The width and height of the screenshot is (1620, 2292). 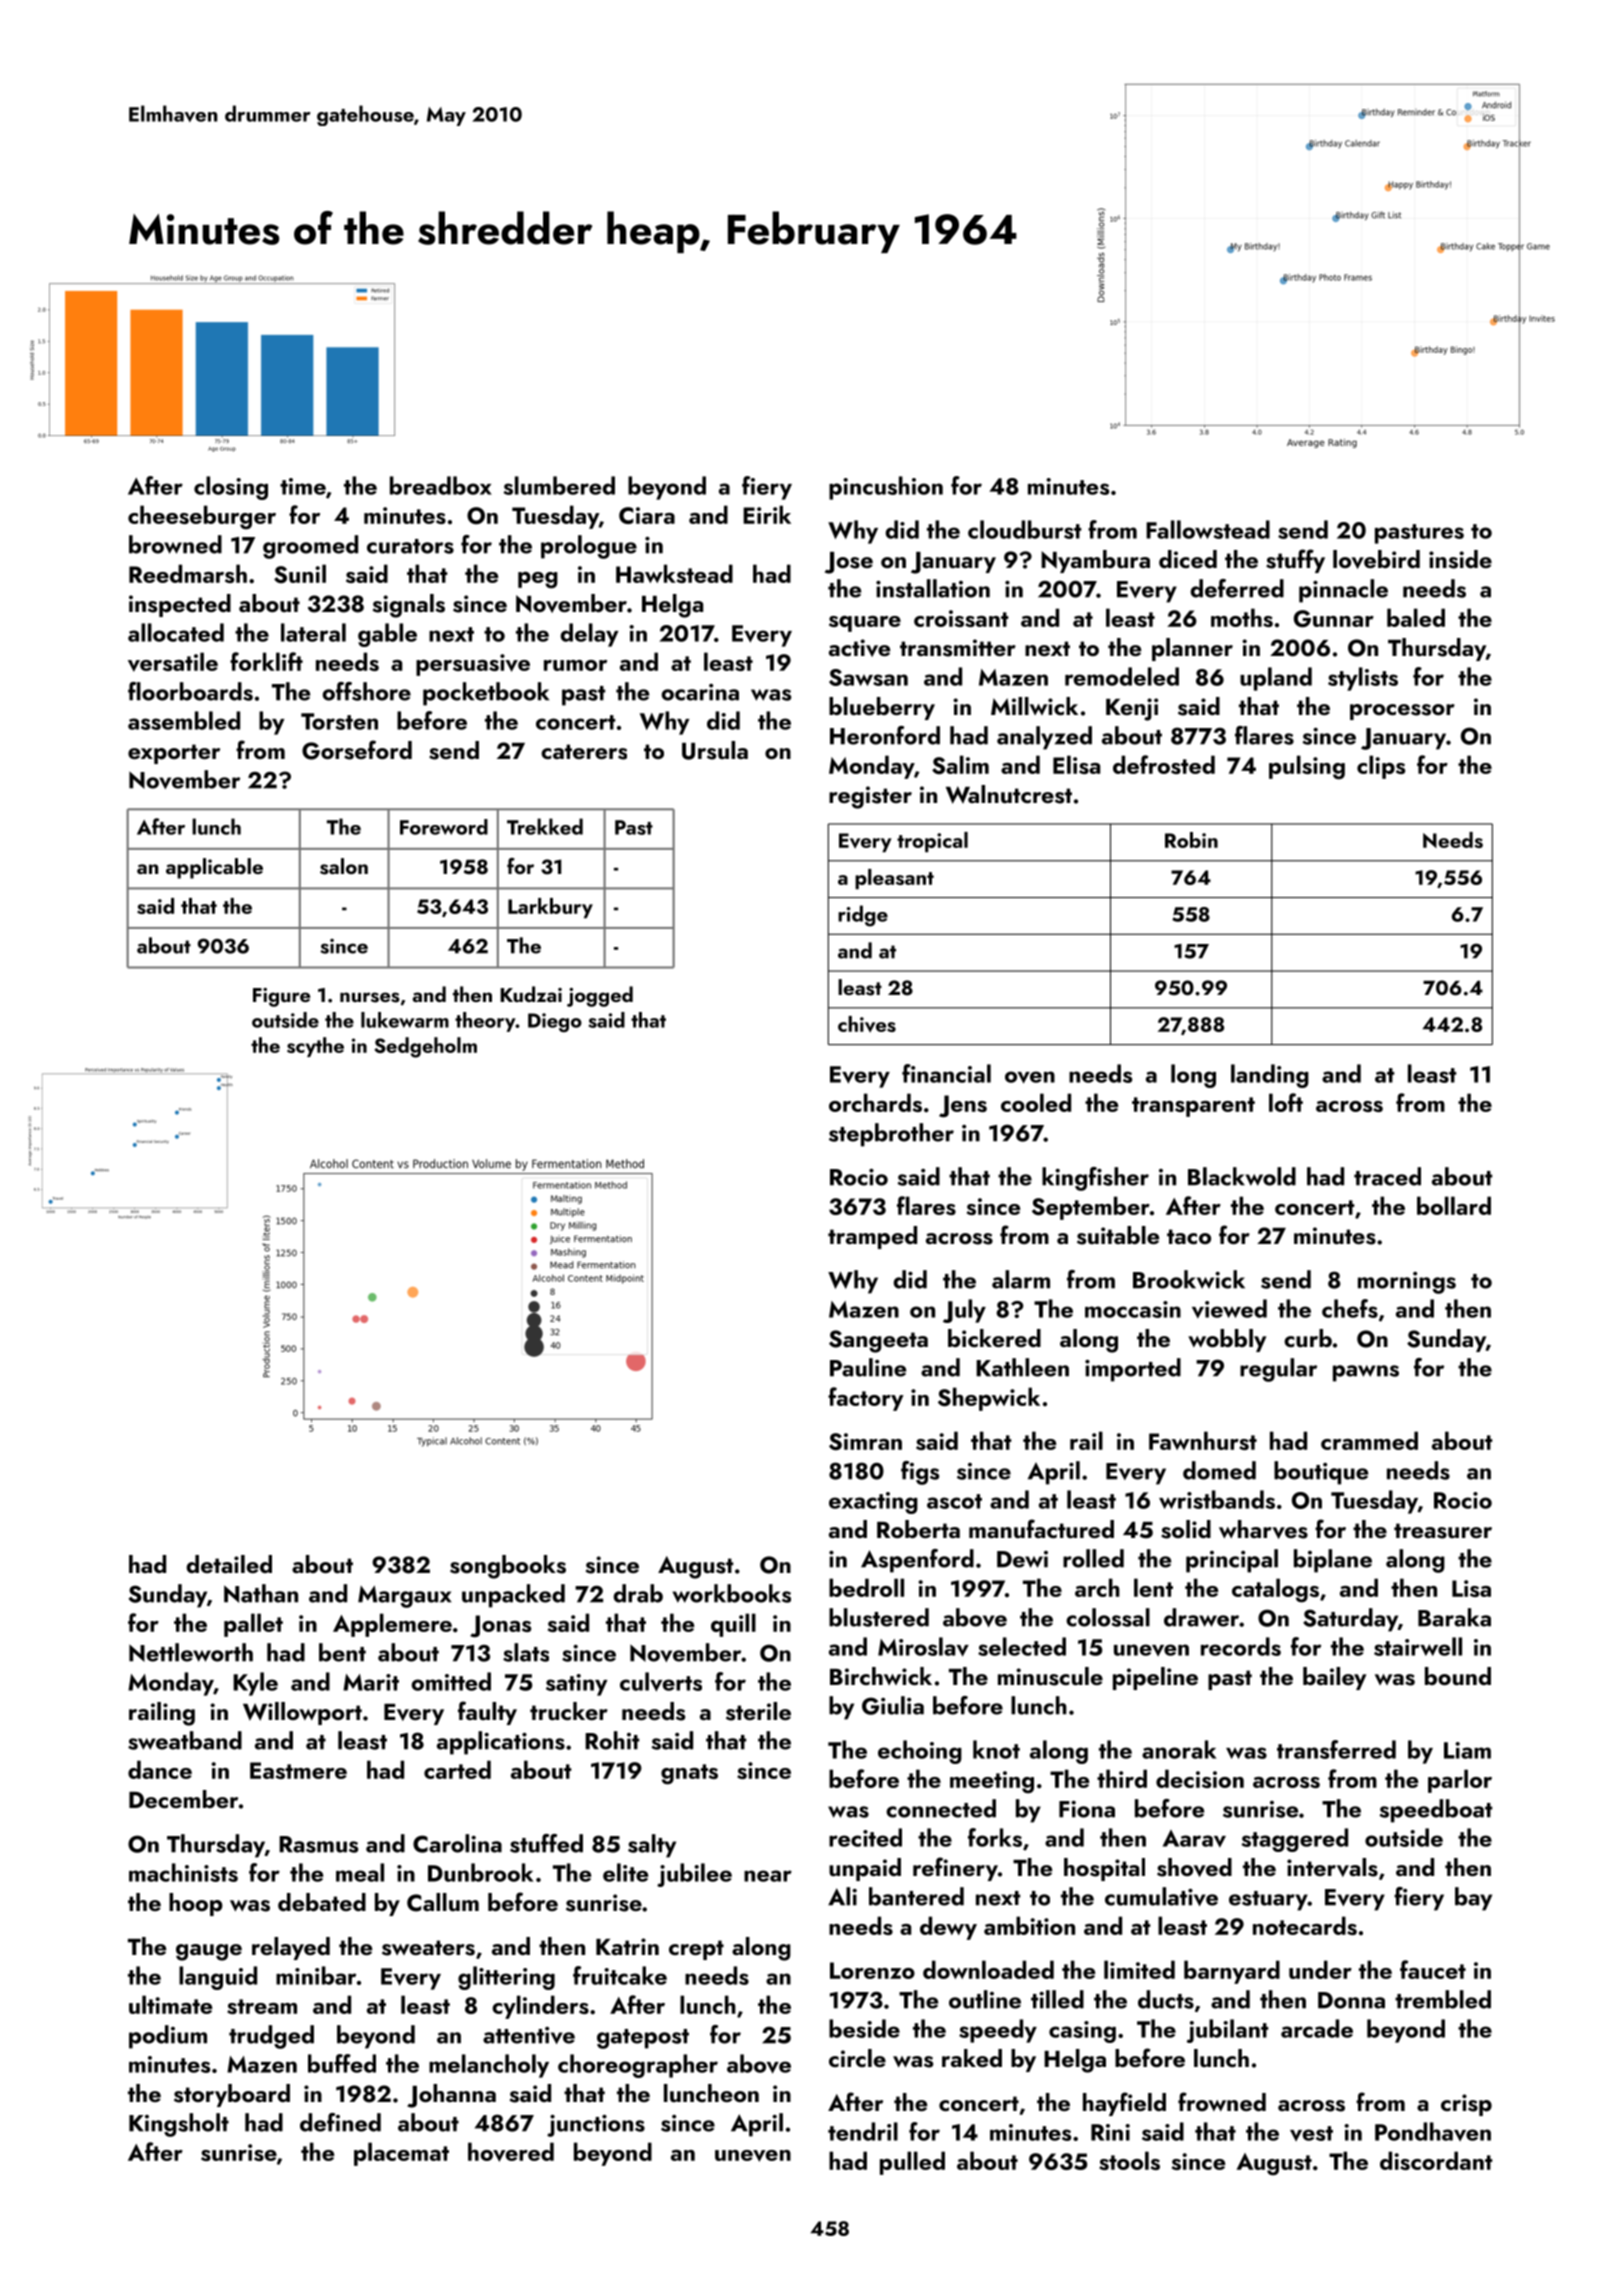 I want to click on pulled, so click(x=912, y=2163).
